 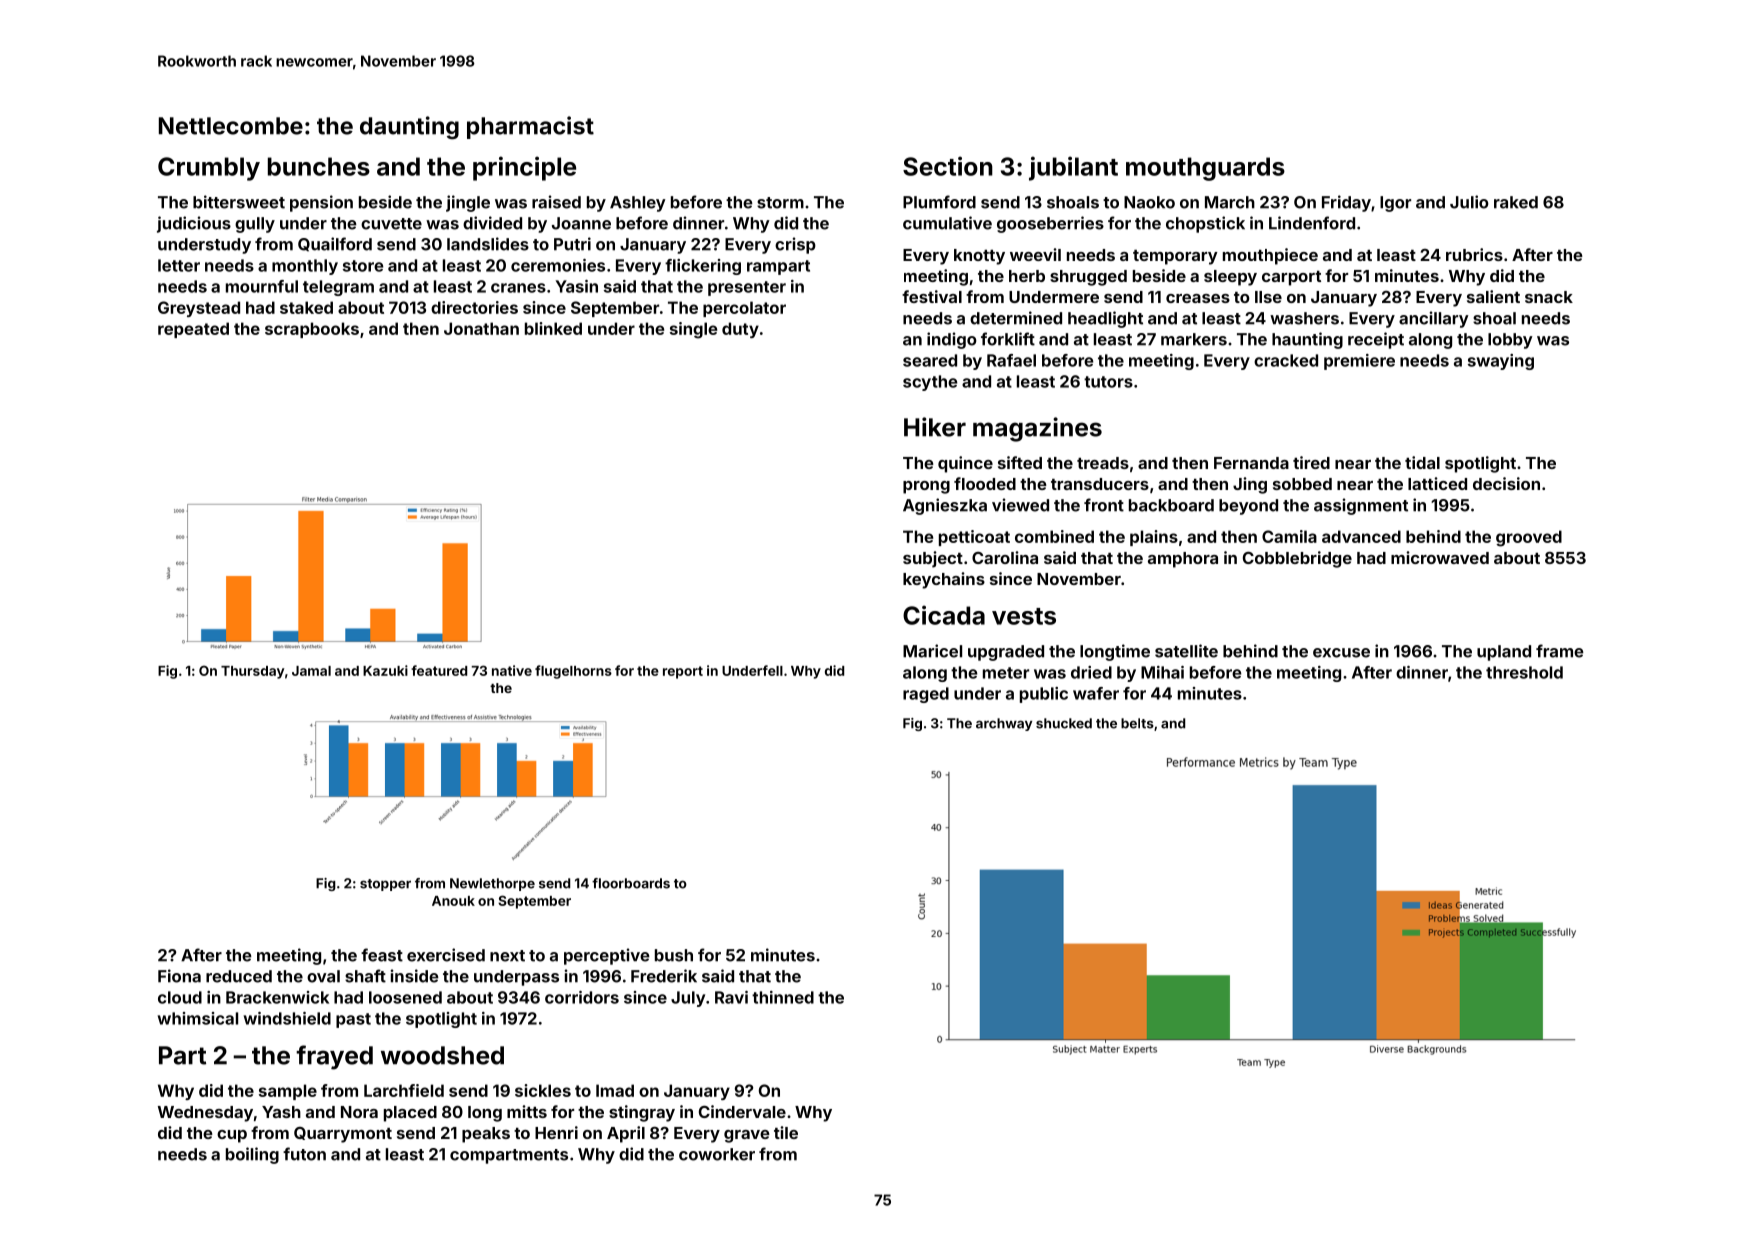 What do you see at coordinates (1501, 362) in the image?
I see `swaying` at bounding box center [1501, 362].
